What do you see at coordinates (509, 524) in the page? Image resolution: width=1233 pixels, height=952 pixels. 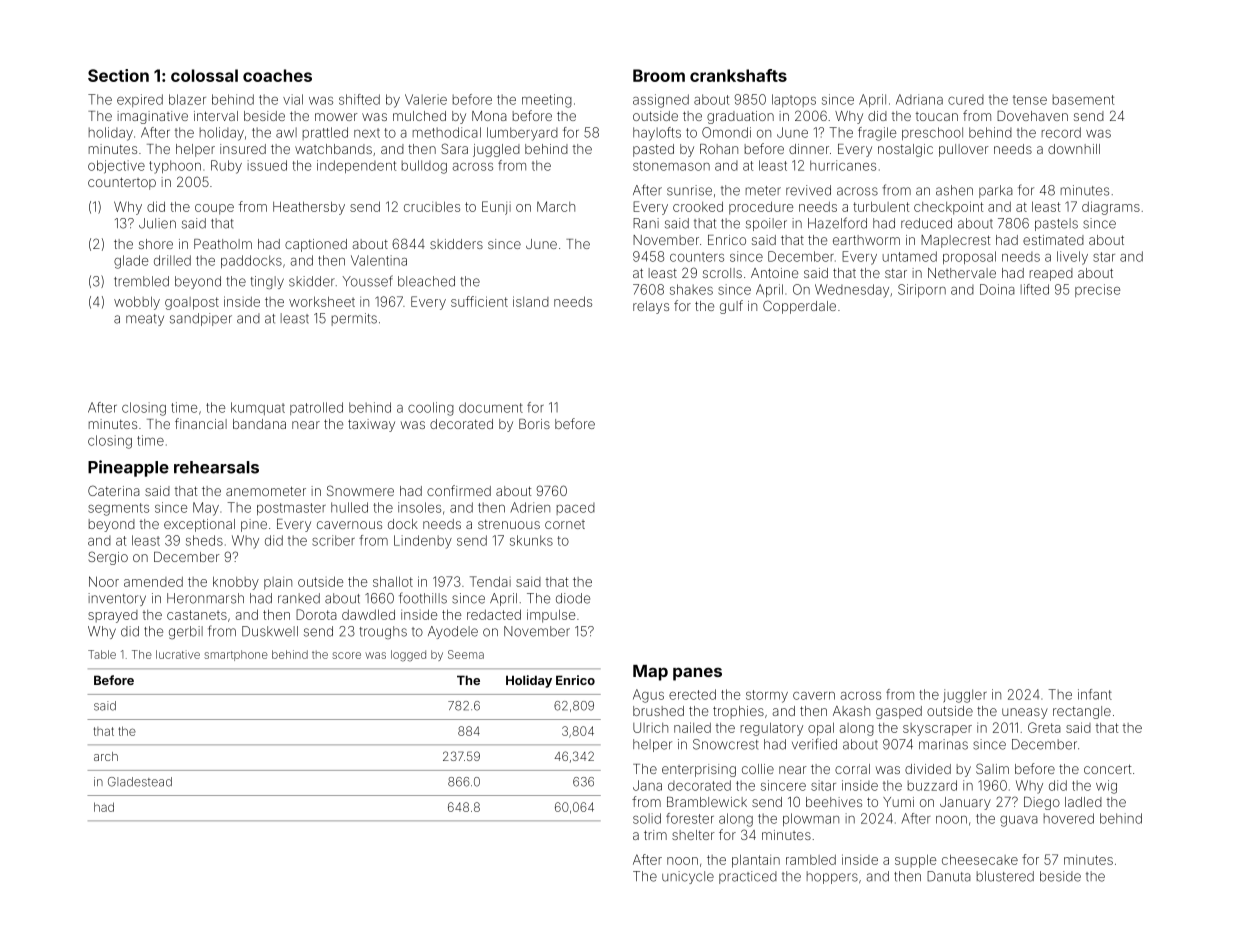 I see `strenuous` at bounding box center [509, 524].
